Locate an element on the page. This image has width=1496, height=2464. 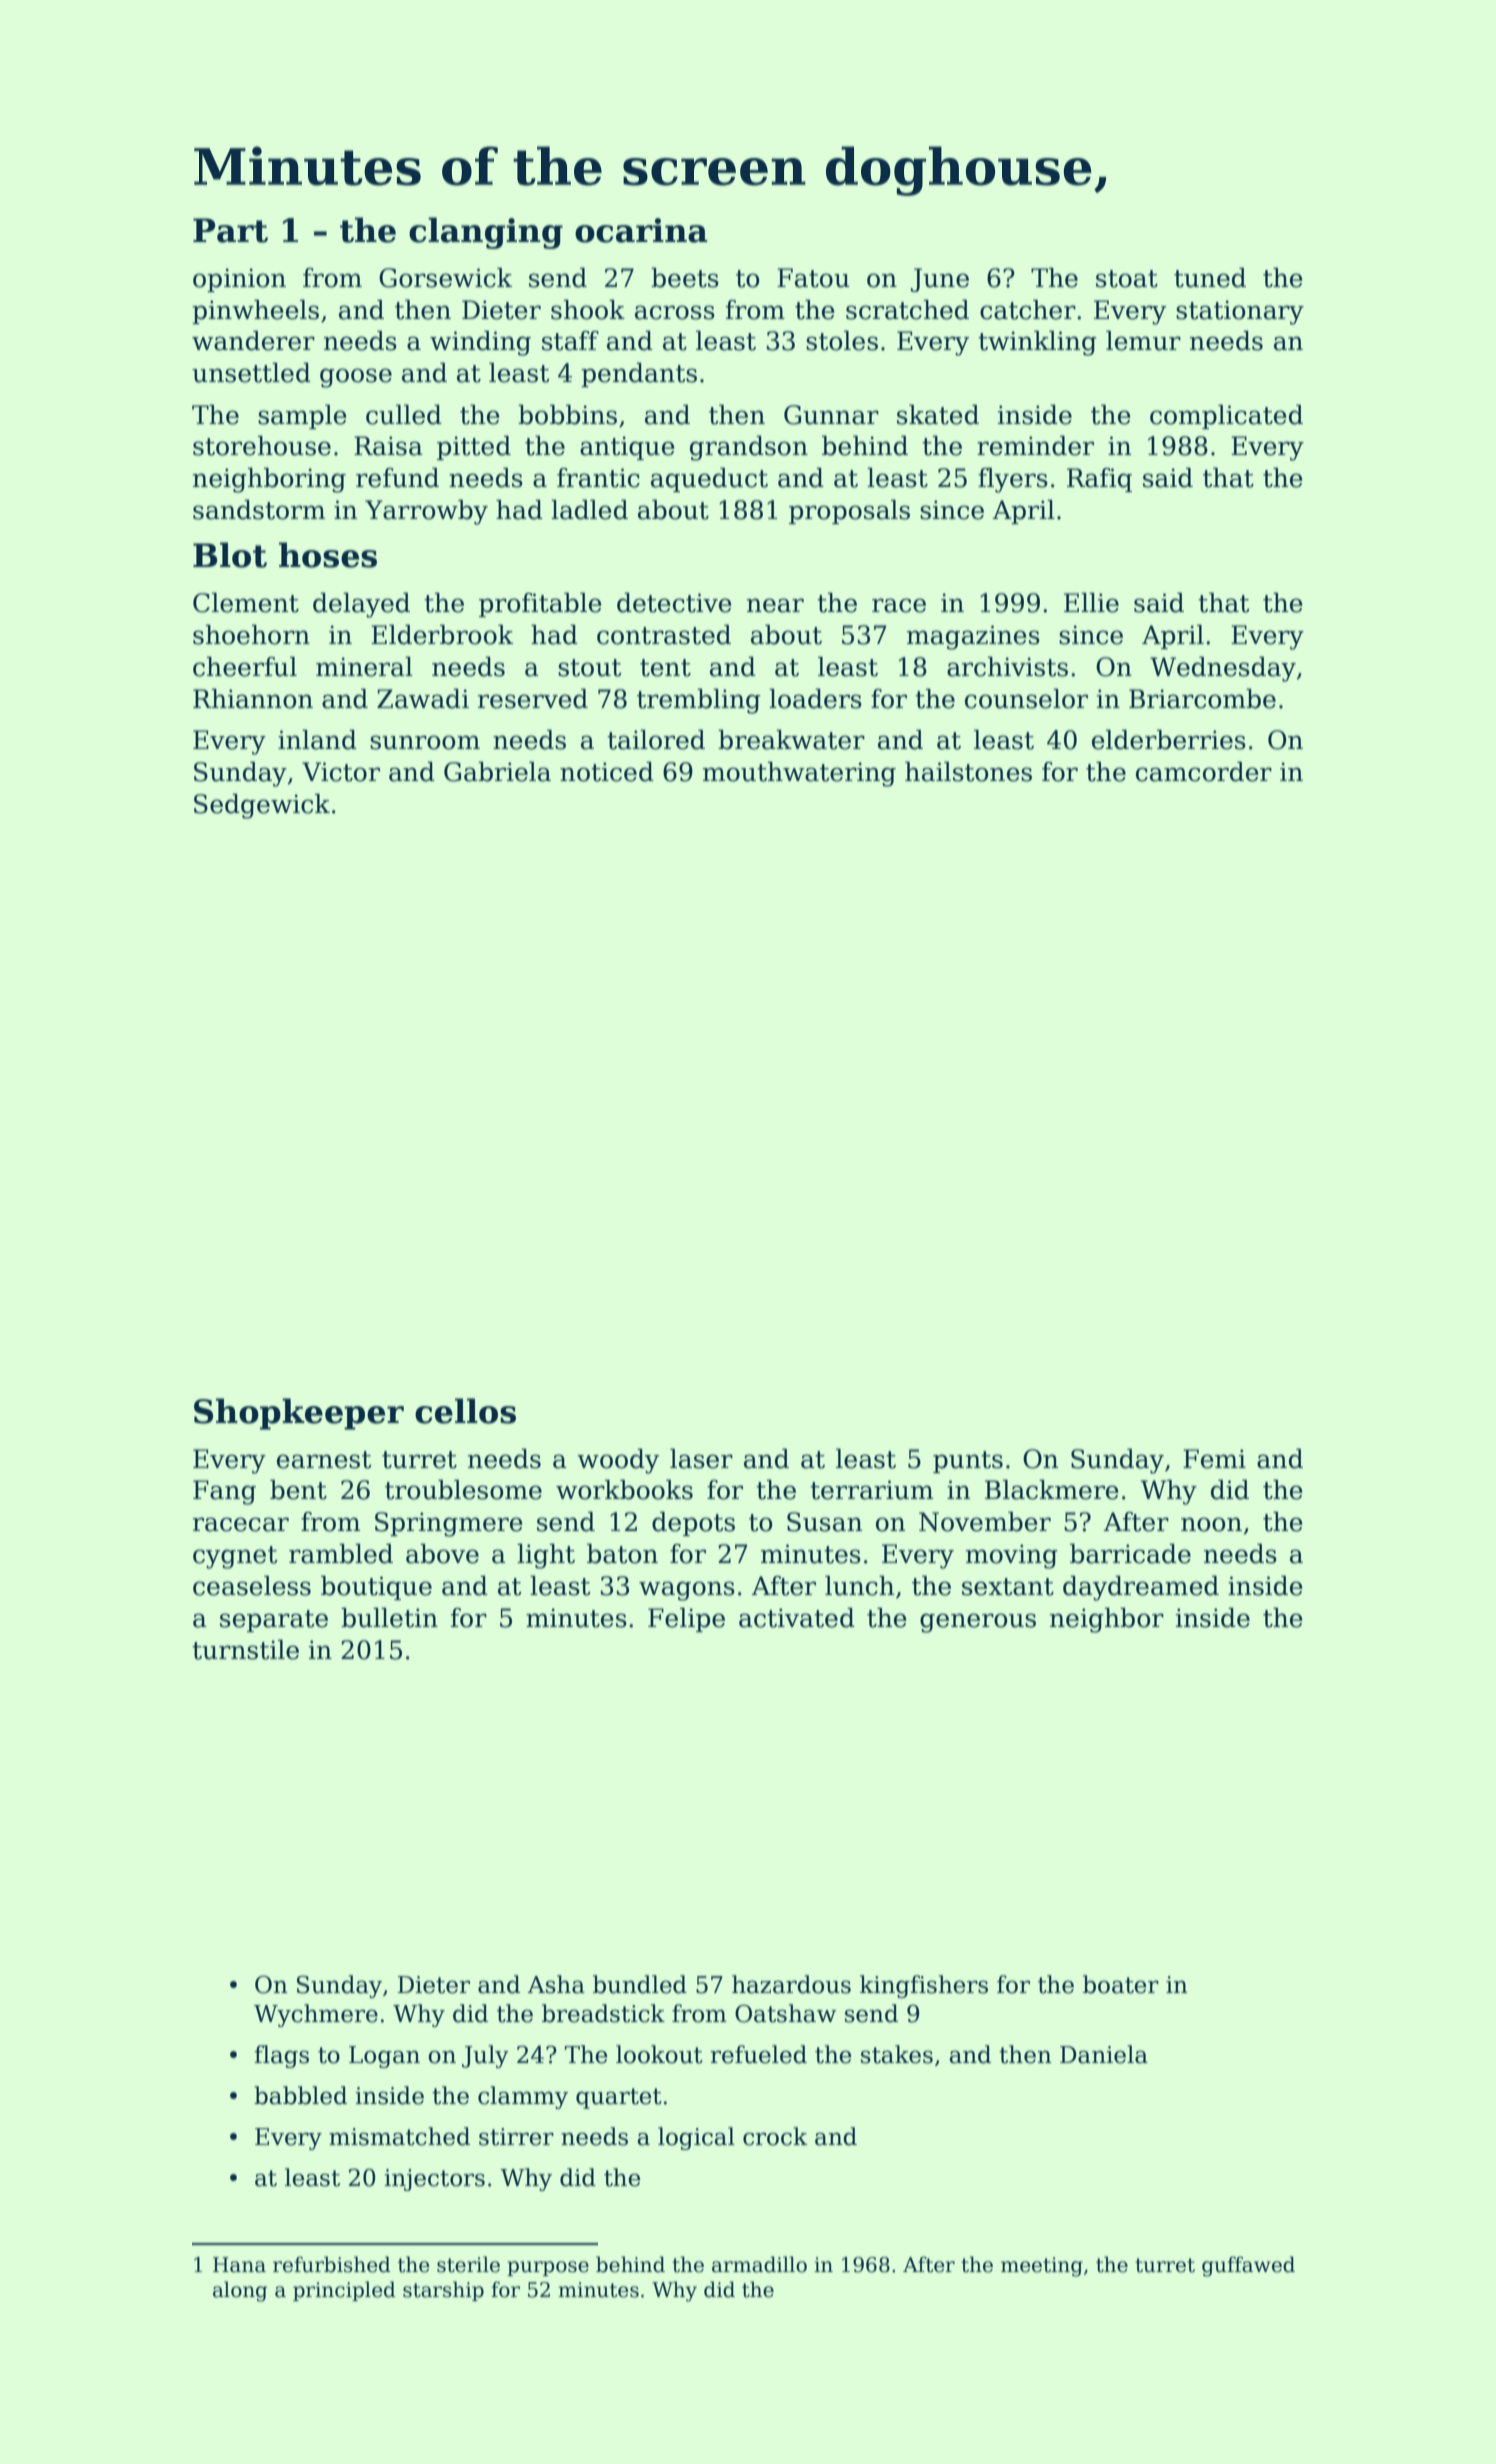
Shopkeeper is located at coordinates (299, 1414).
